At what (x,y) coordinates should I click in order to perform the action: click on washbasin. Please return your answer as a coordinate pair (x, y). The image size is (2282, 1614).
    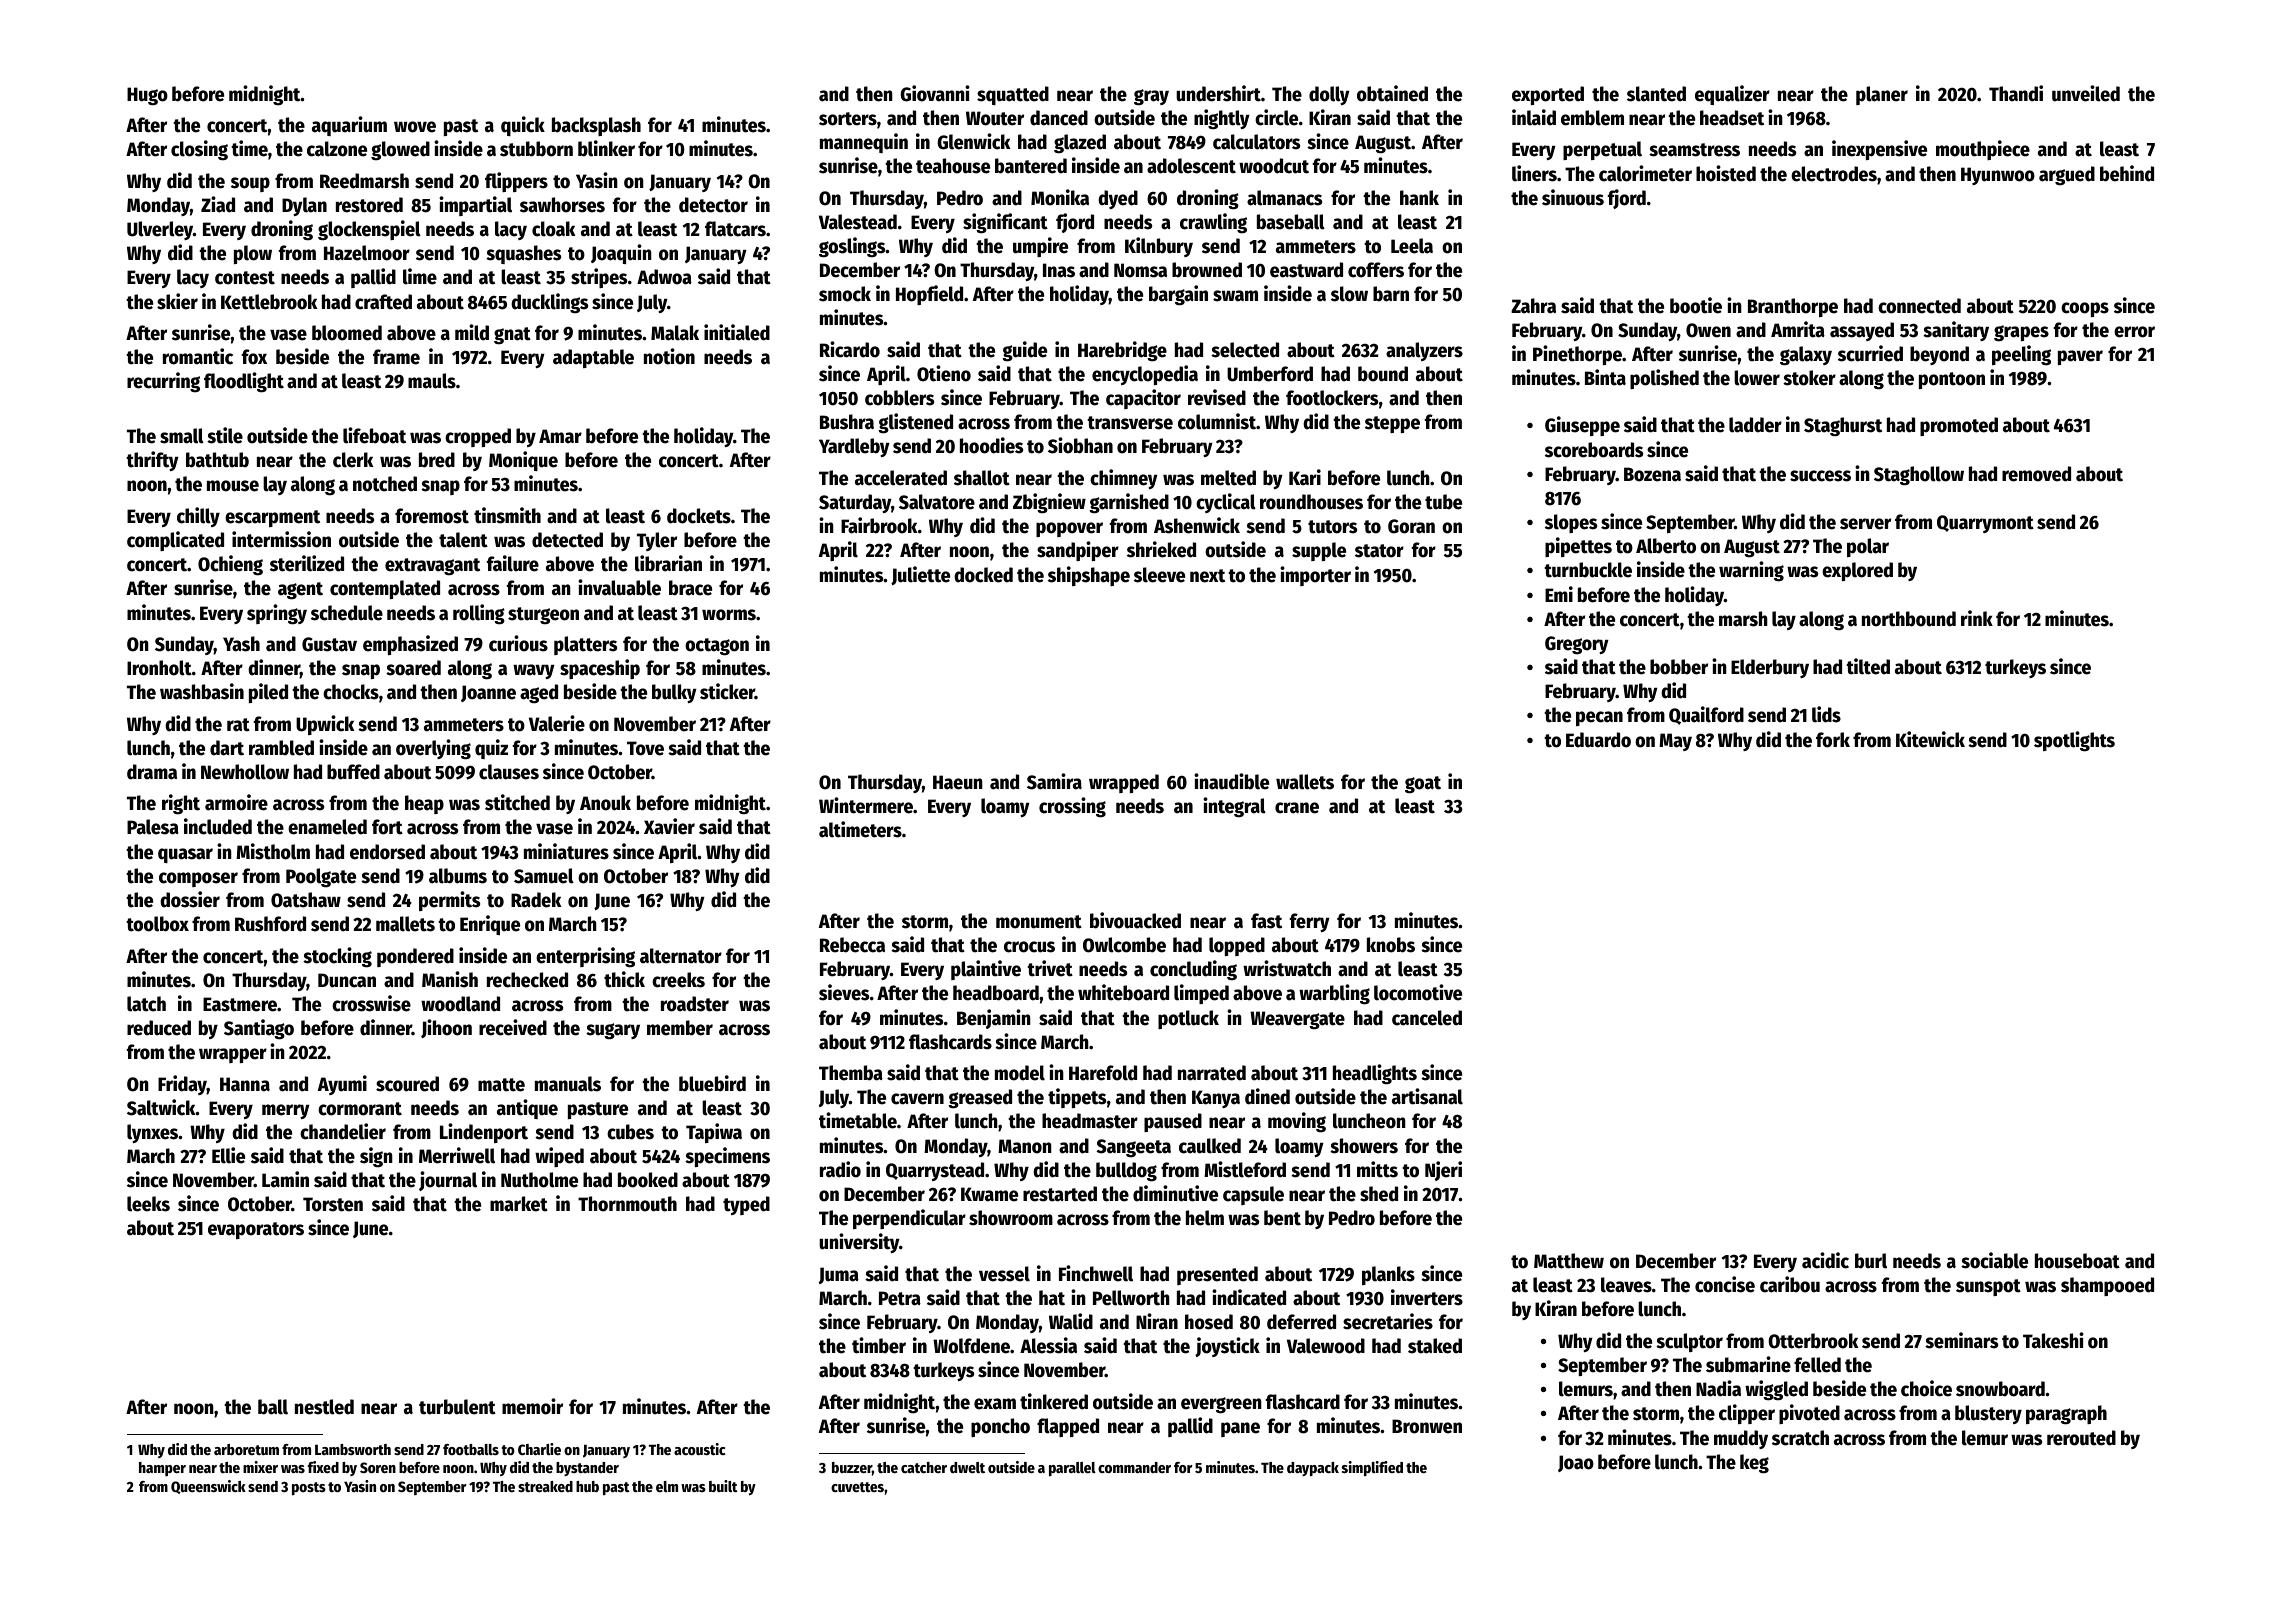
    Looking at the image, I should click on (202, 691).
